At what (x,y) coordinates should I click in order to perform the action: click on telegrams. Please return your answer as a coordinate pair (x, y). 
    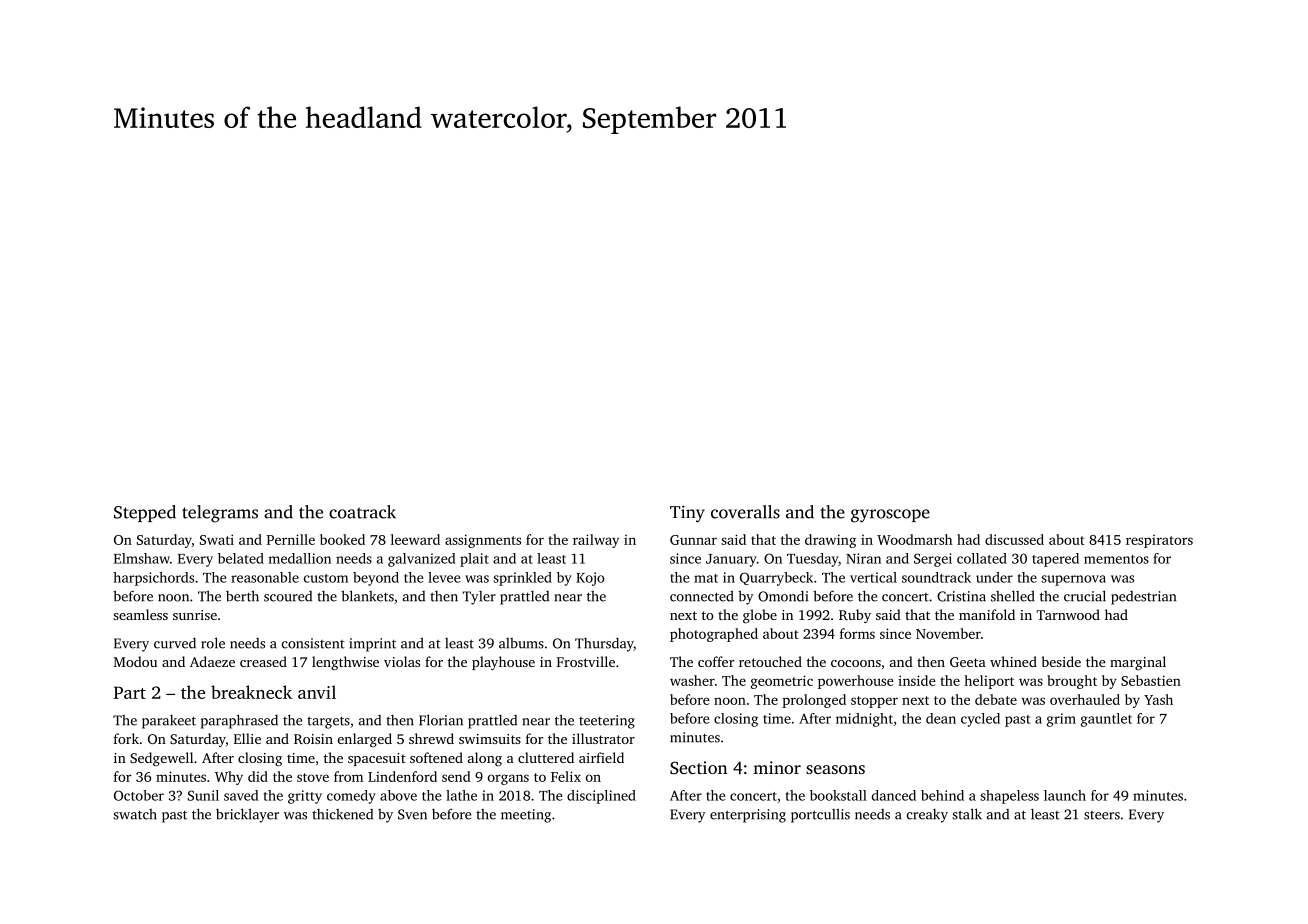
    Looking at the image, I should click on (220, 514).
